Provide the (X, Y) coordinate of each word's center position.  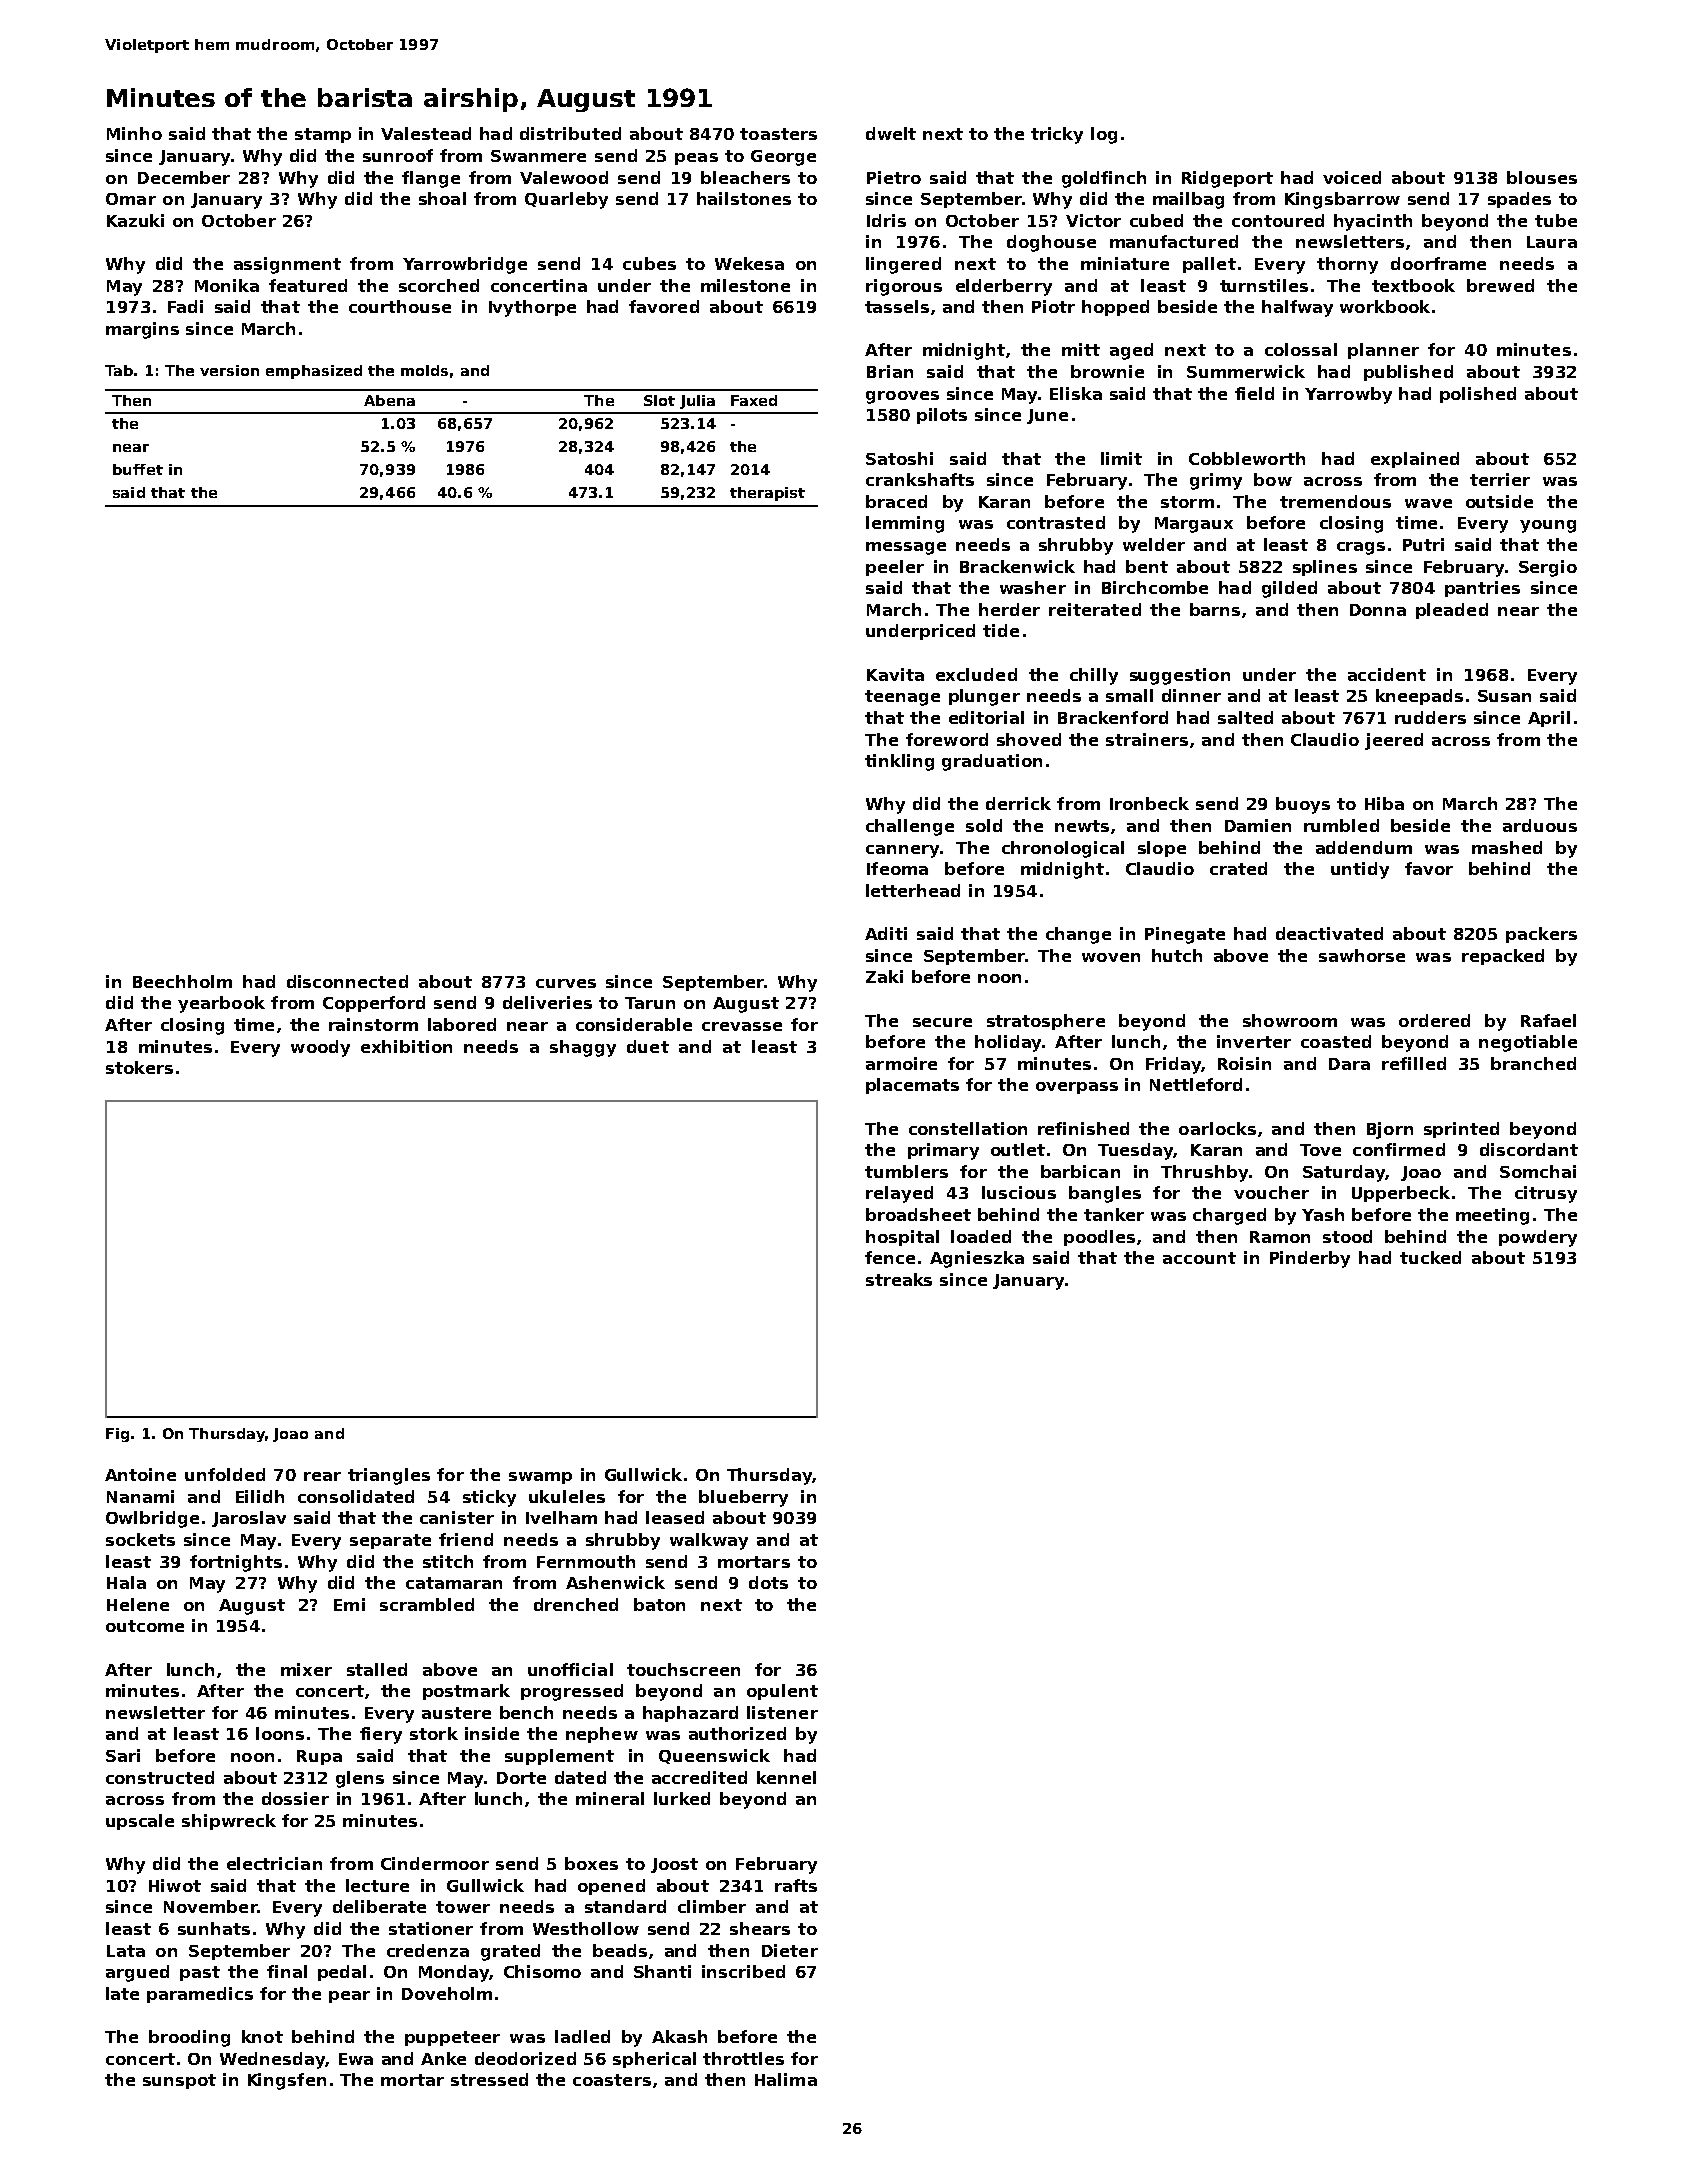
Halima (786, 2079)
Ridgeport (1227, 179)
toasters (778, 134)
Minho (134, 133)
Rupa (319, 1757)
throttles (743, 2058)
